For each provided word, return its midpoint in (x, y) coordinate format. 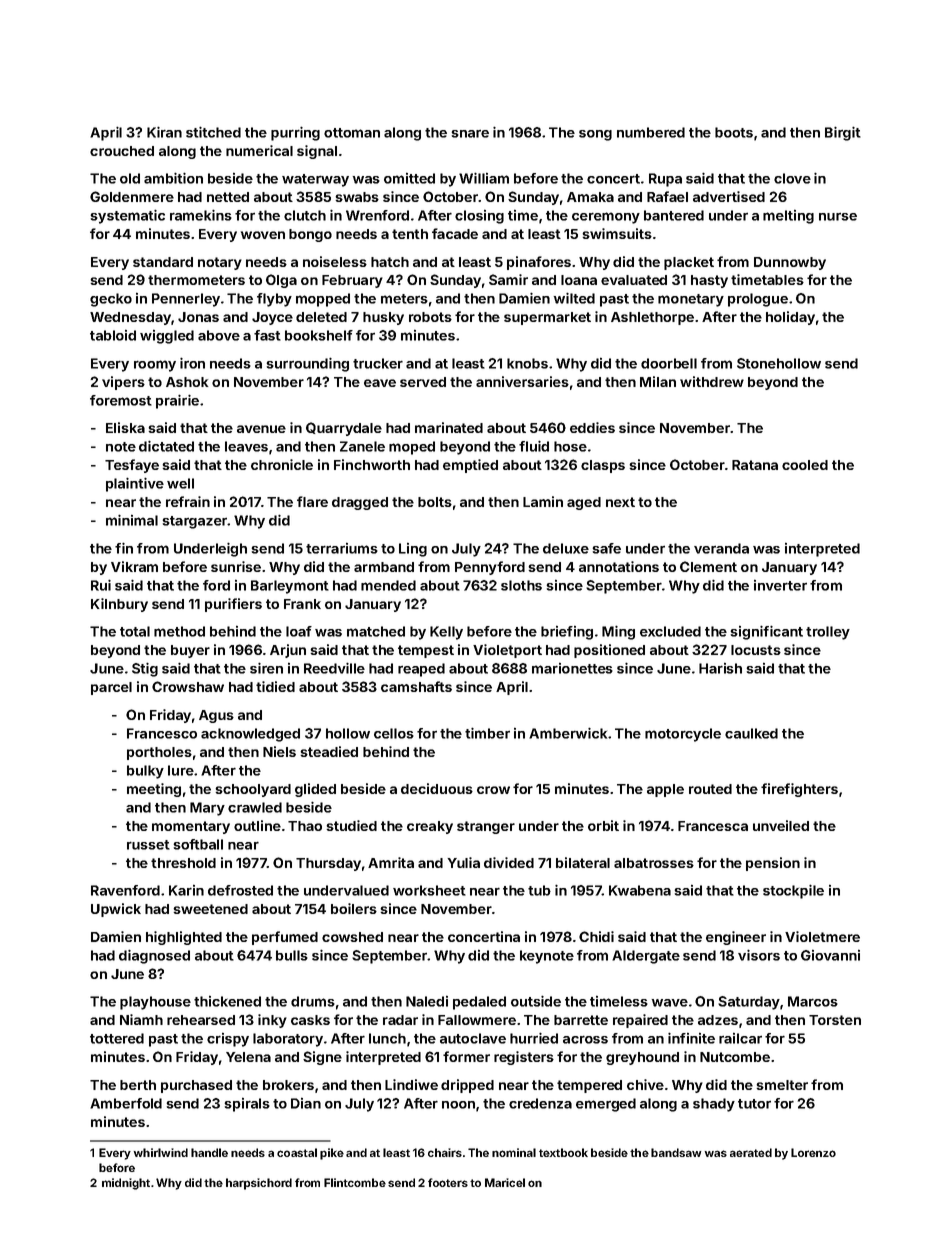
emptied (470, 466)
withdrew (712, 381)
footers (448, 1182)
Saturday (749, 1003)
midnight (126, 1184)
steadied (329, 751)
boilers (354, 908)
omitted (409, 178)
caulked (751, 733)
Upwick (116, 910)
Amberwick (568, 733)
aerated (751, 1152)
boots (734, 132)
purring (295, 134)
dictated (166, 446)
